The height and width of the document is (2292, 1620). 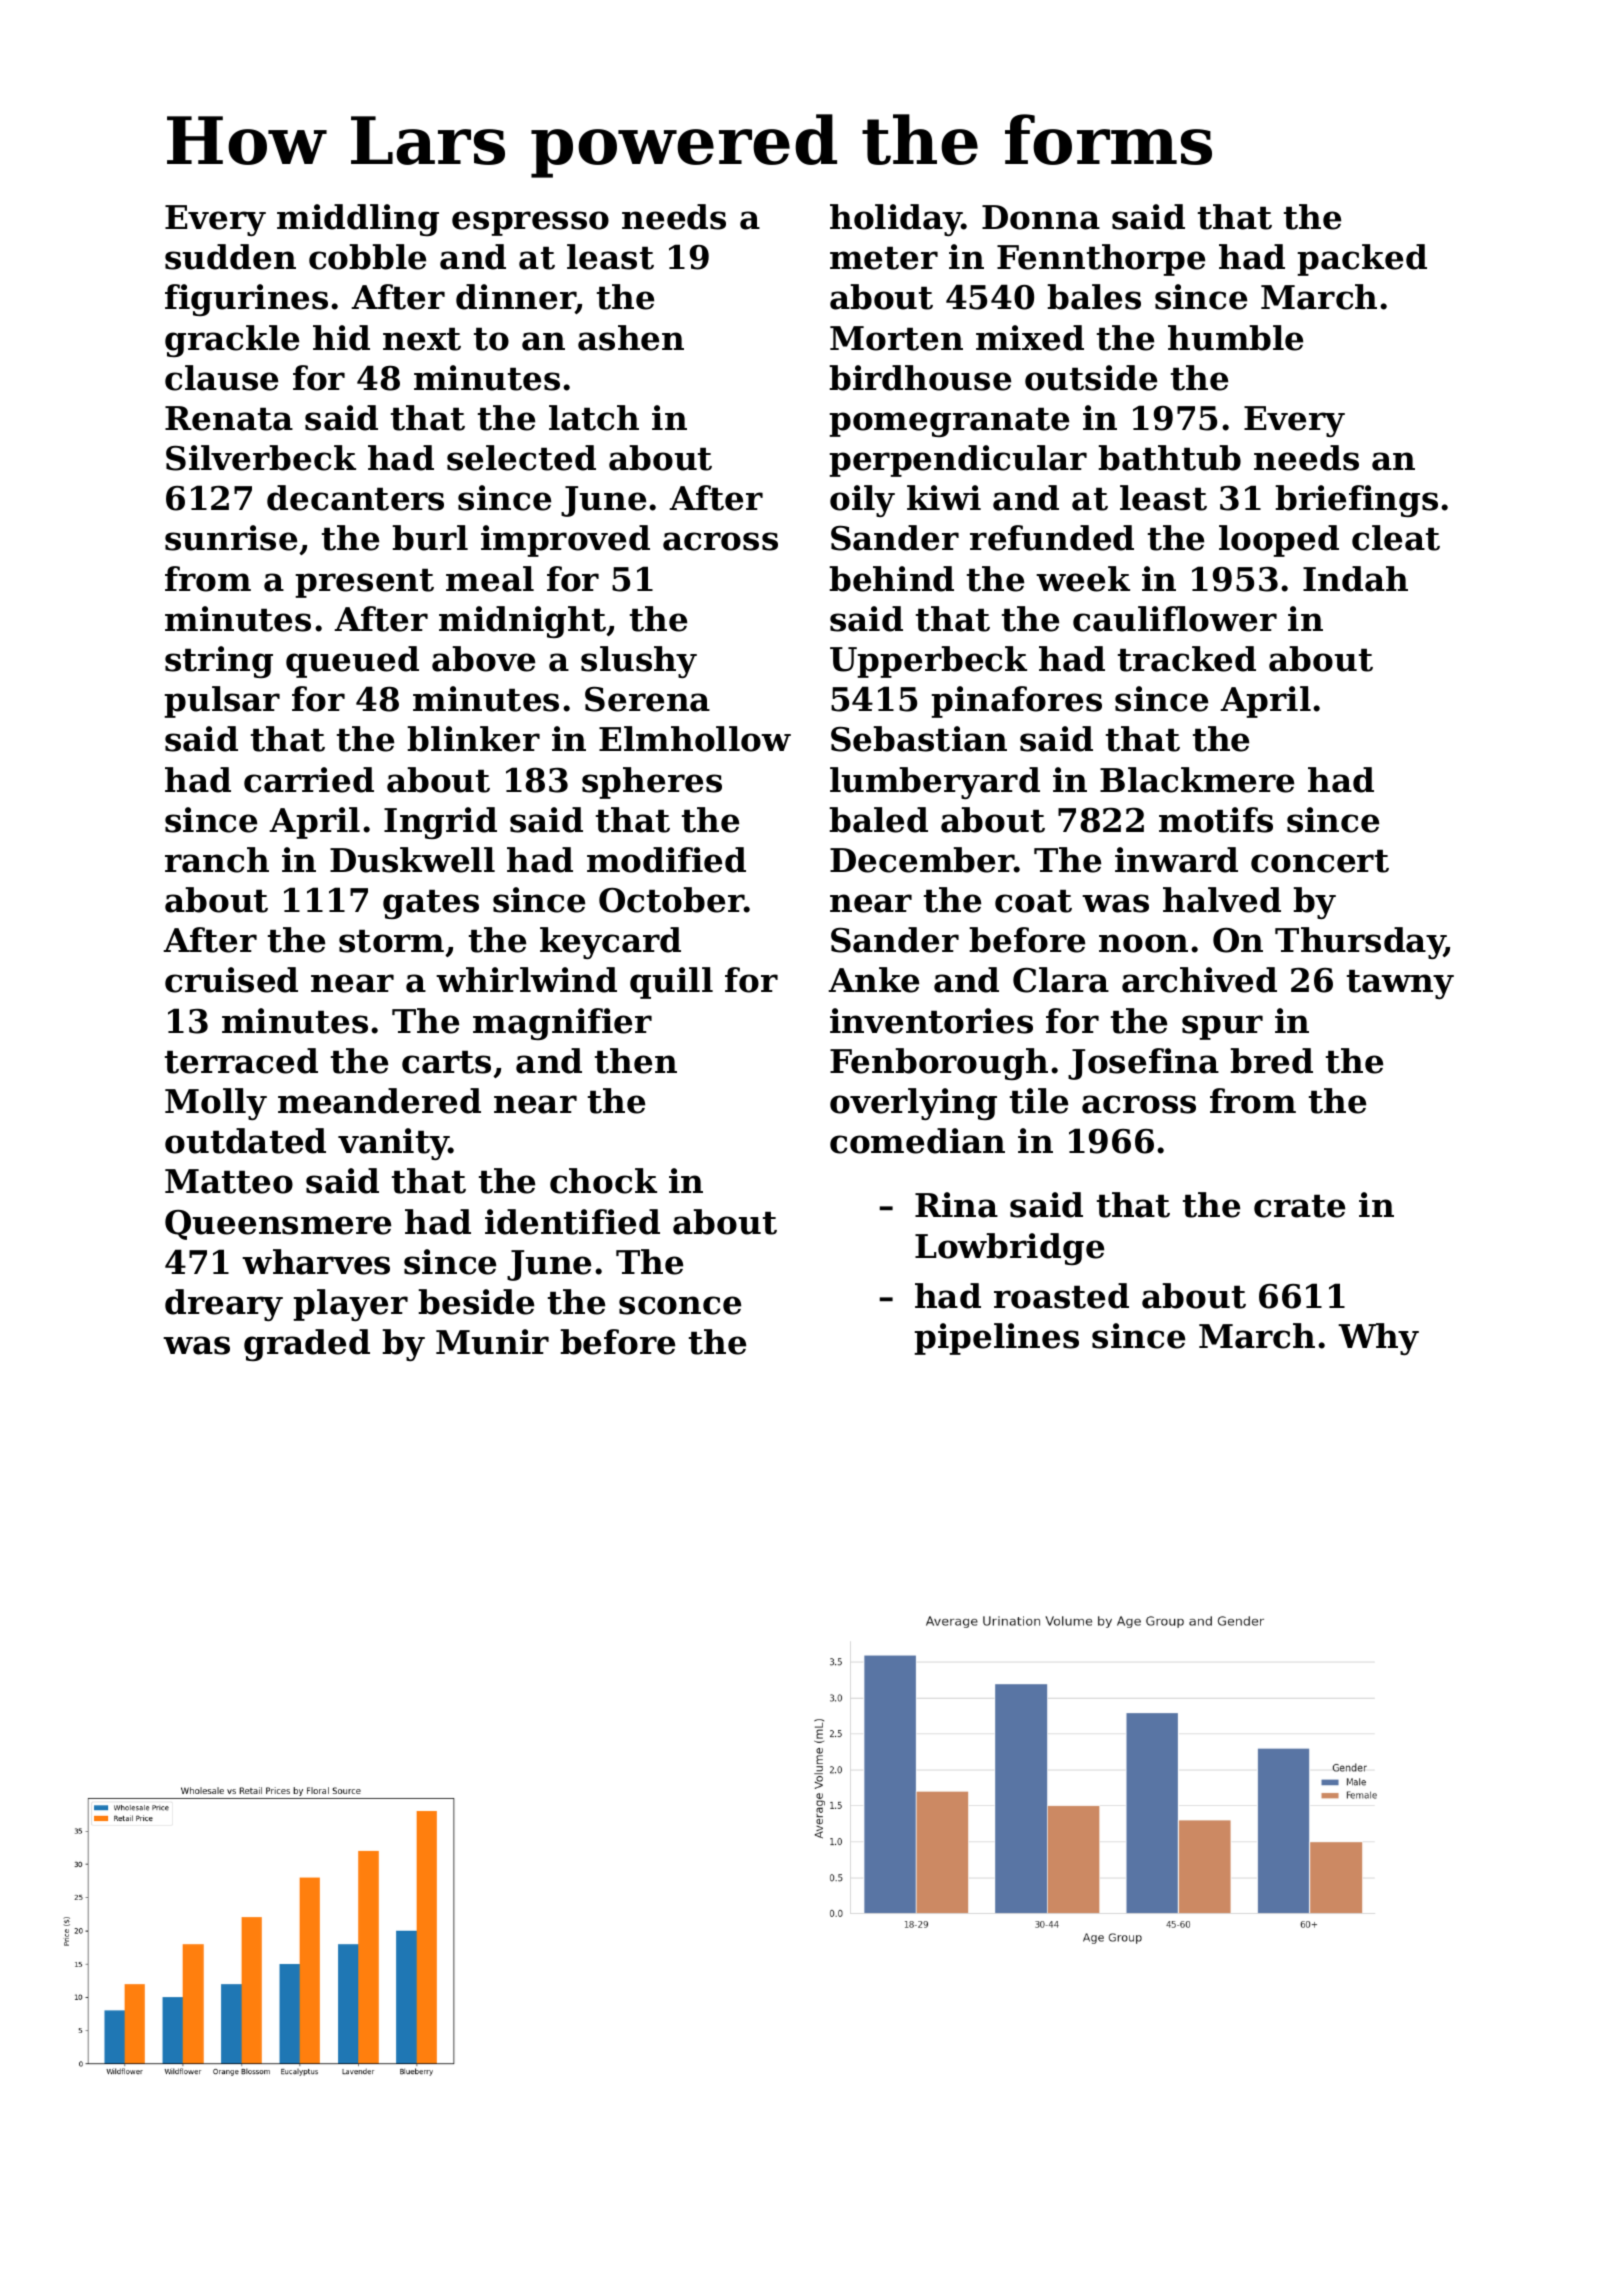 What do you see at coordinates (231, 538) in the document?
I see `sunrise` at bounding box center [231, 538].
